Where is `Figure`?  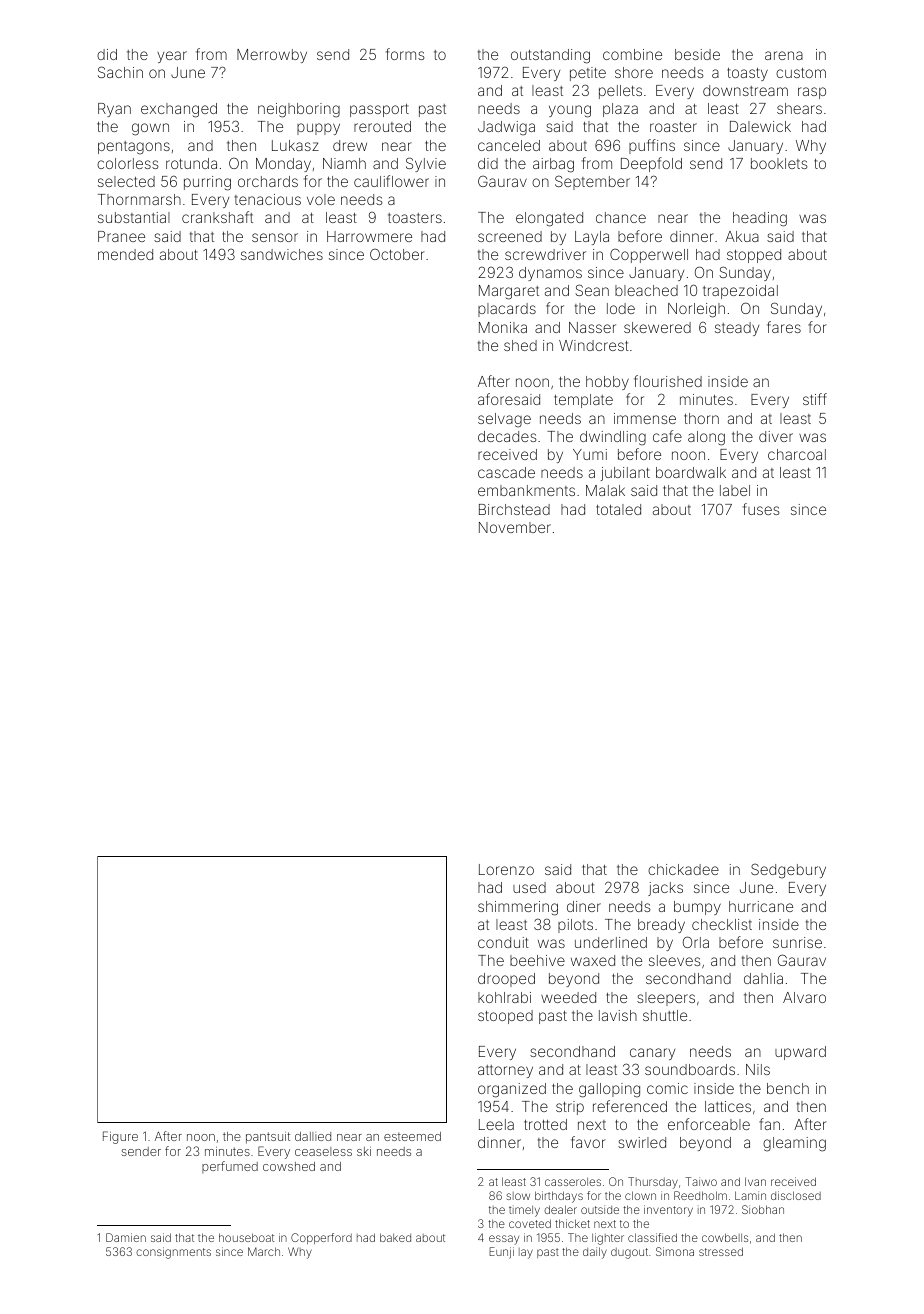
Figure is located at coordinates (120, 1137).
